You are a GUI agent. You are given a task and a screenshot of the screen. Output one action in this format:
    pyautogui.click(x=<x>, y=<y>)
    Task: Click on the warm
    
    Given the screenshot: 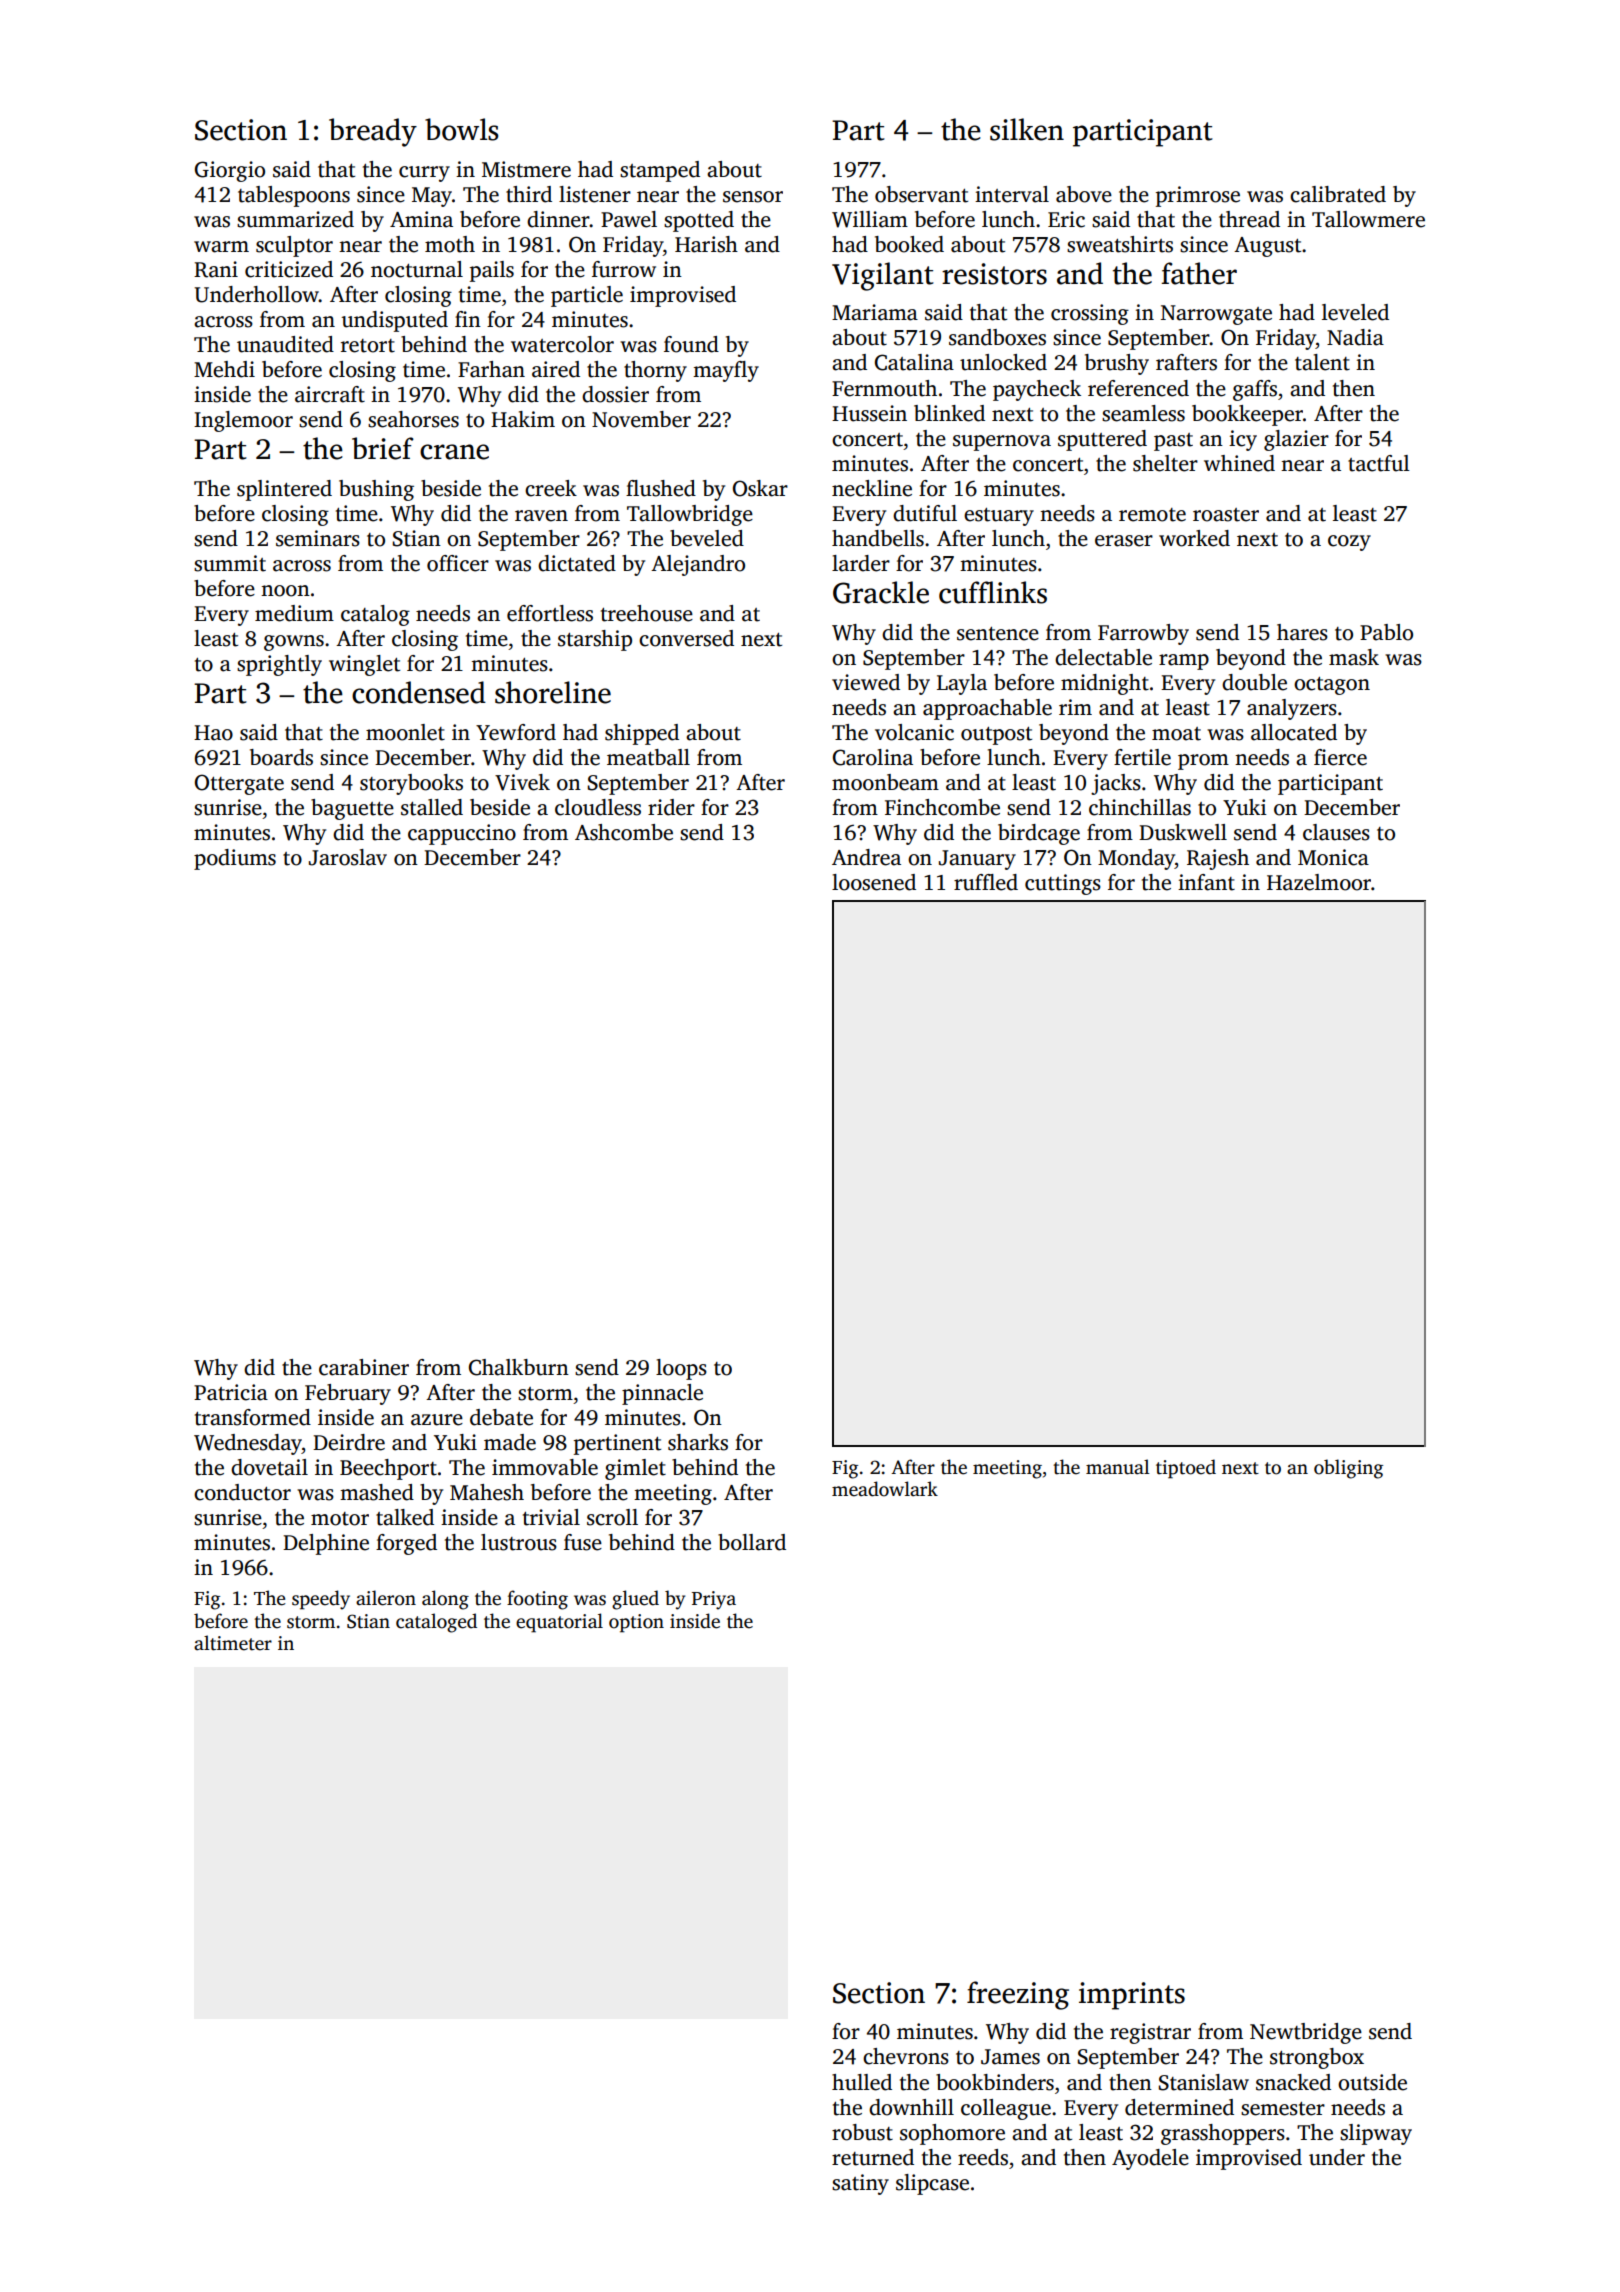 What is the action you would take?
    pyautogui.click(x=221, y=247)
